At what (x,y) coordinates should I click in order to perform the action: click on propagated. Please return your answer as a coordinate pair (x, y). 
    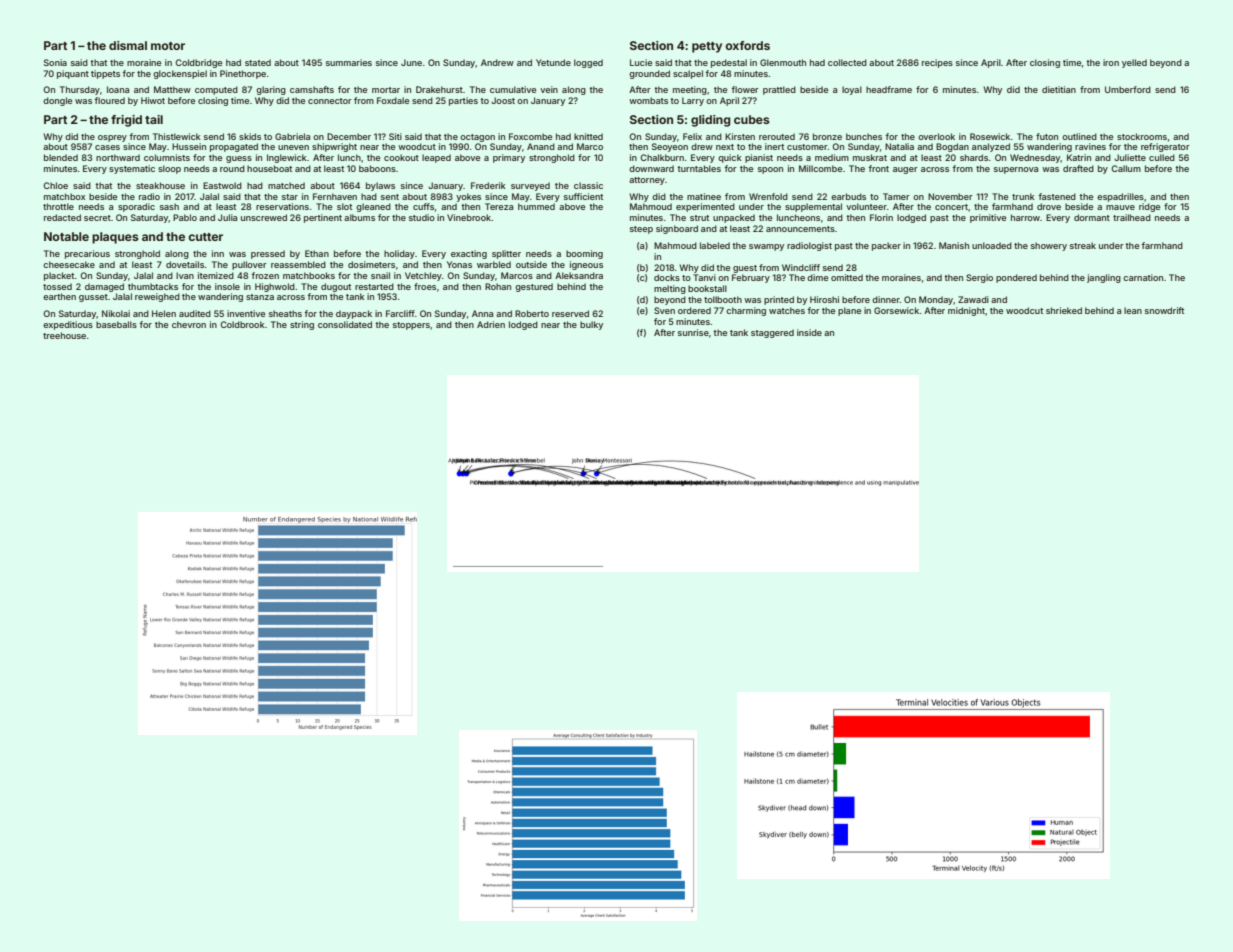
    Looking at the image, I should click on (234, 147).
